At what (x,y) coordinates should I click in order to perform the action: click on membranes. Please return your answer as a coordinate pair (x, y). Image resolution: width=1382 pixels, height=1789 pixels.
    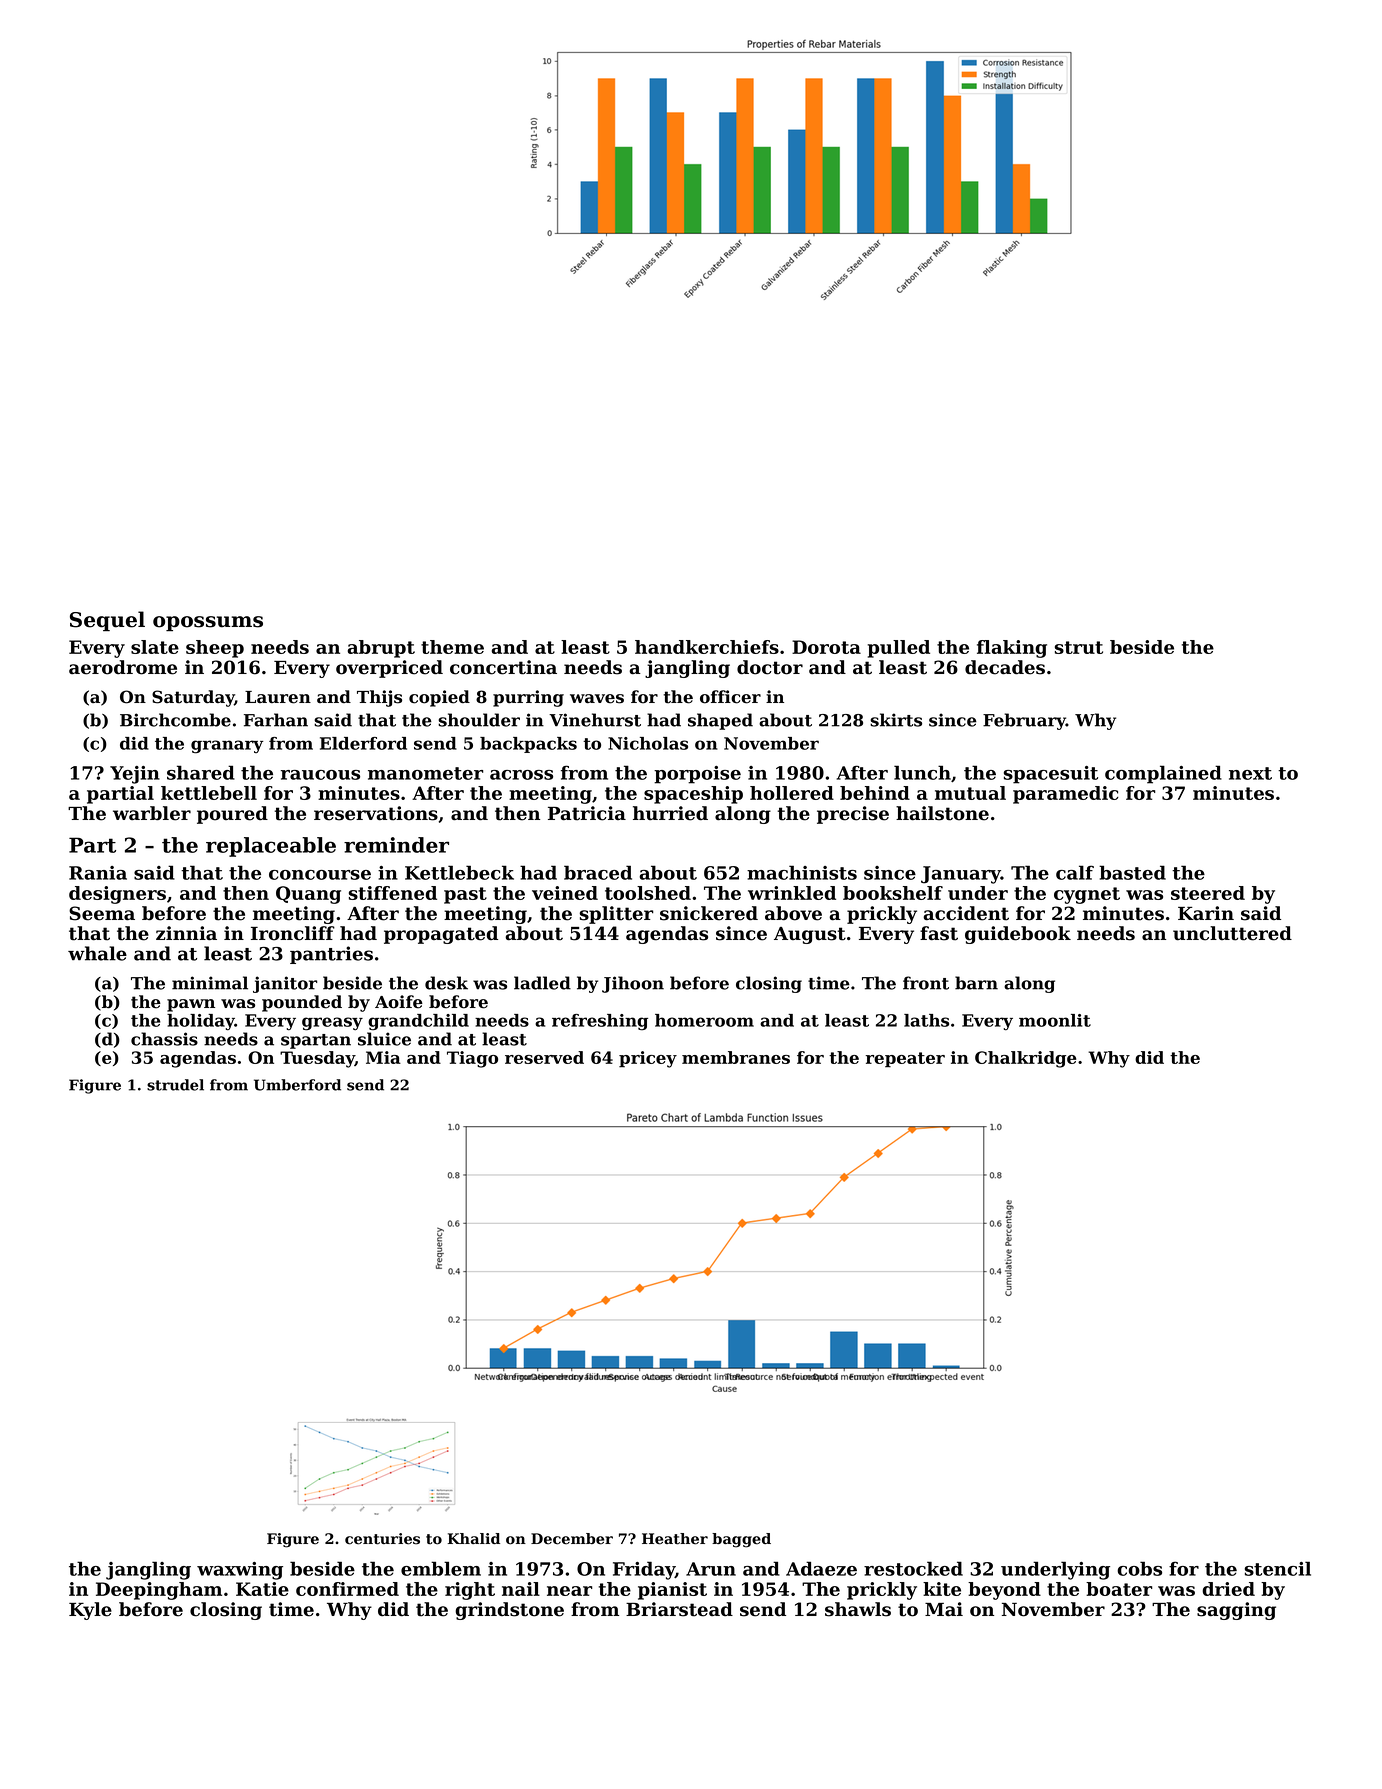
    Looking at the image, I should click on (736, 1057).
